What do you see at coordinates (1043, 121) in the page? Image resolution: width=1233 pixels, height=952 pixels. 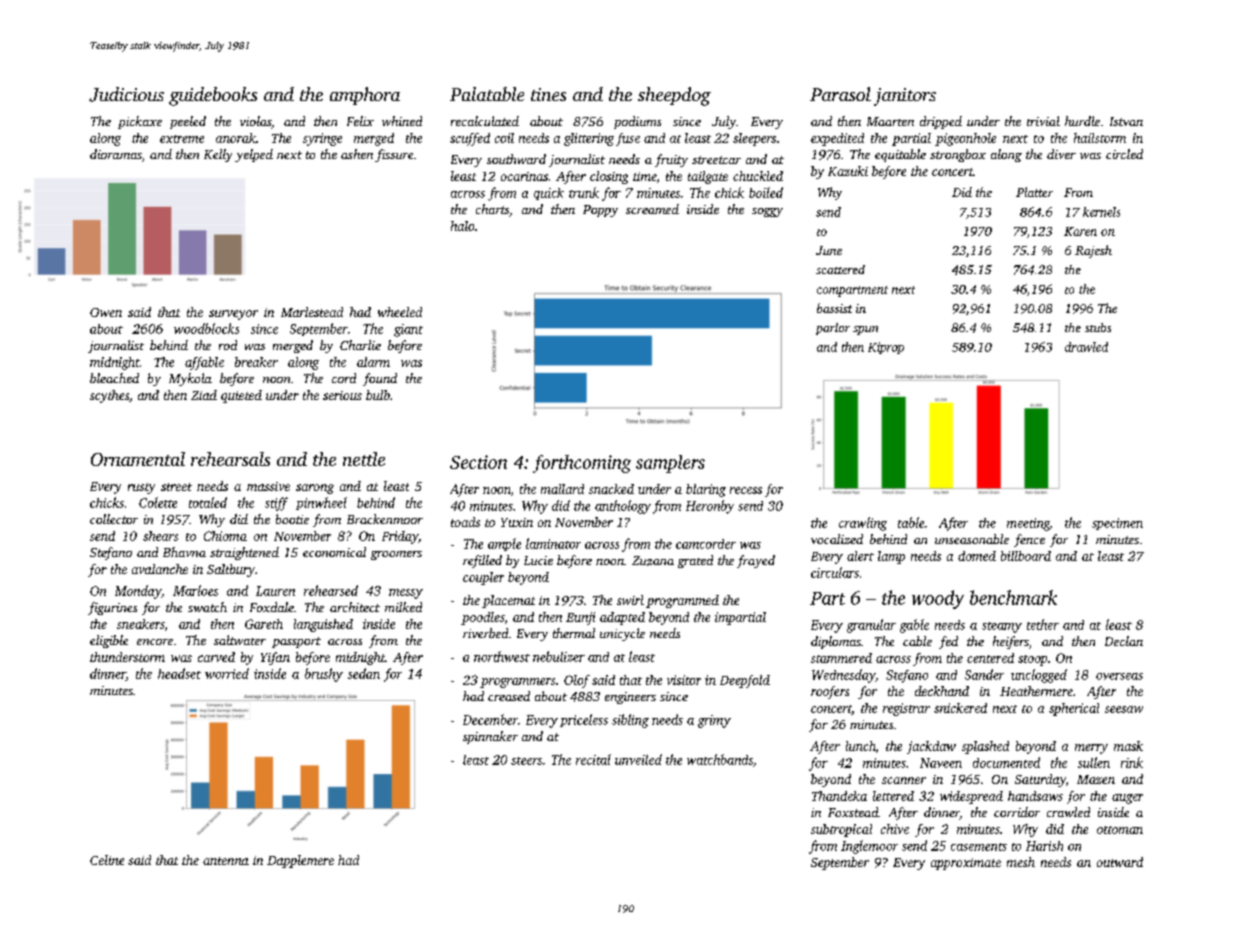 I see `trivial` at bounding box center [1043, 121].
